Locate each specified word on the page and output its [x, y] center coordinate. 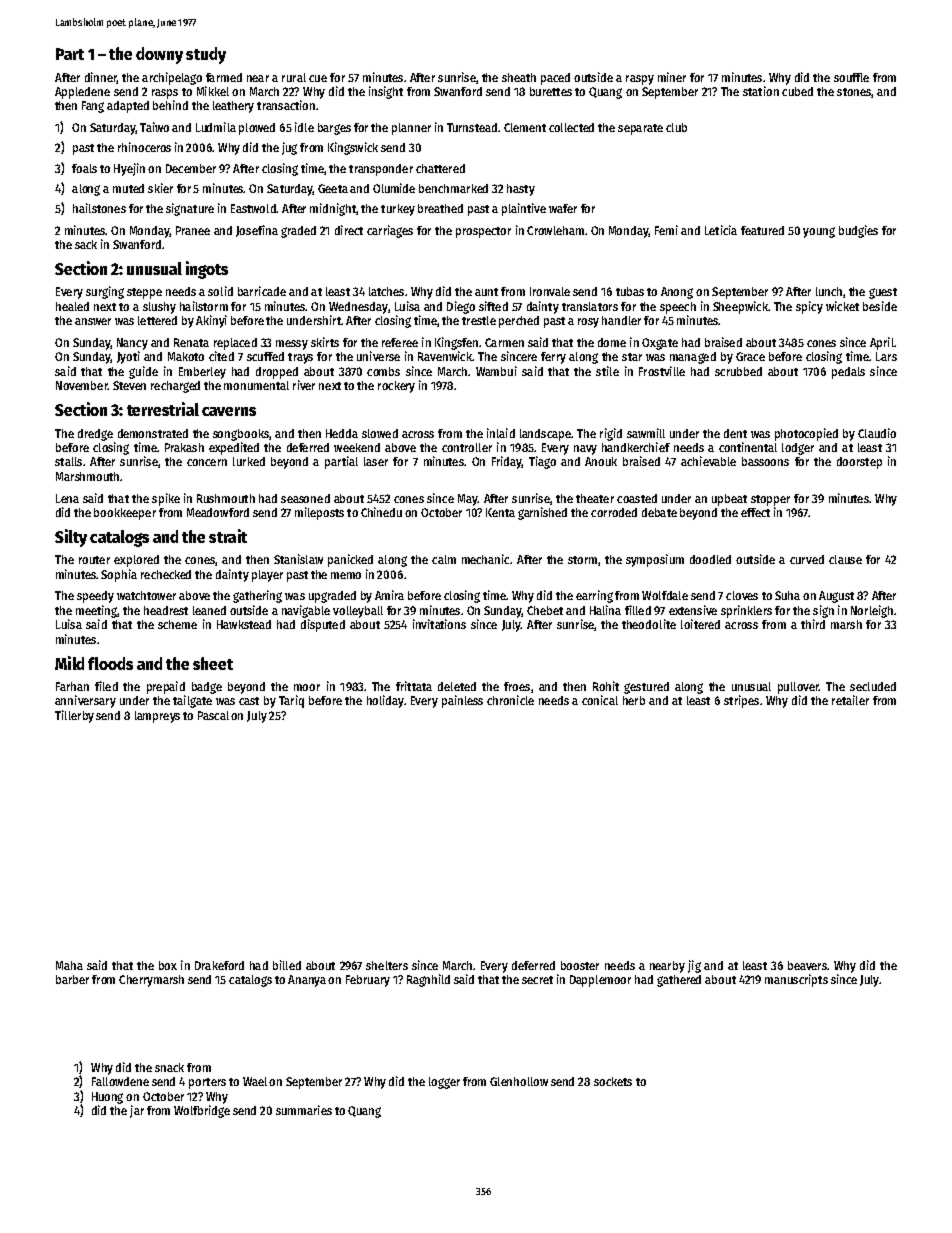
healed [72, 306]
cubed [797, 91]
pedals [848, 373]
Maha [69, 965]
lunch [829, 291]
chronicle [510, 700]
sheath [519, 77]
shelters [387, 965]
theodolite [649, 624]
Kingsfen [456, 343]
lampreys [157, 717]
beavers [807, 965]
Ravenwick [445, 356]
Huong [107, 1098]
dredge [95, 435]
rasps [165, 94]
